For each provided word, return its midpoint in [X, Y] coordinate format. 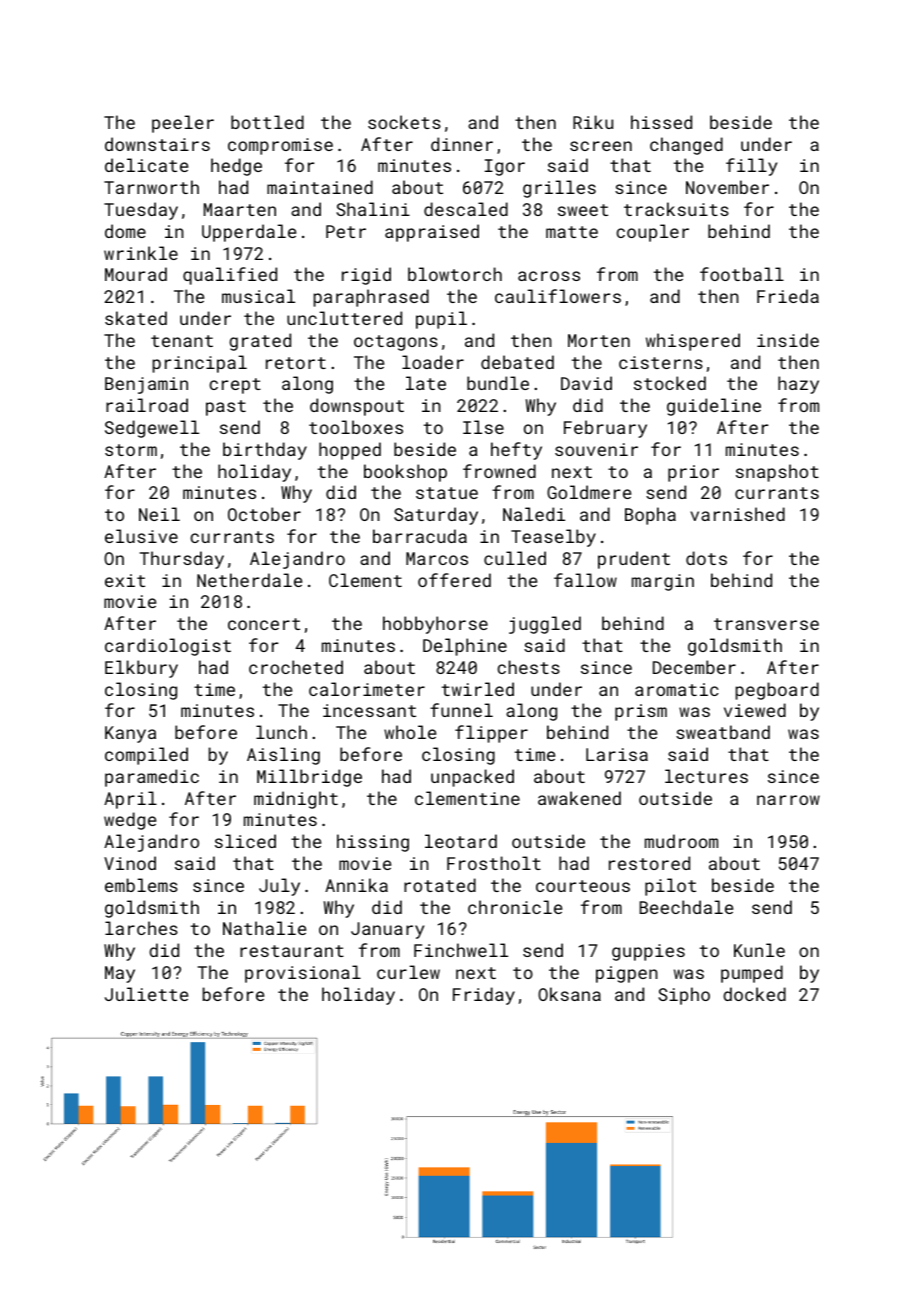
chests [528, 667]
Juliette [146, 994]
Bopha [650, 516]
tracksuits [676, 209]
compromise [280, 146]
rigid [366, 276]
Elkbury [141, 669]
